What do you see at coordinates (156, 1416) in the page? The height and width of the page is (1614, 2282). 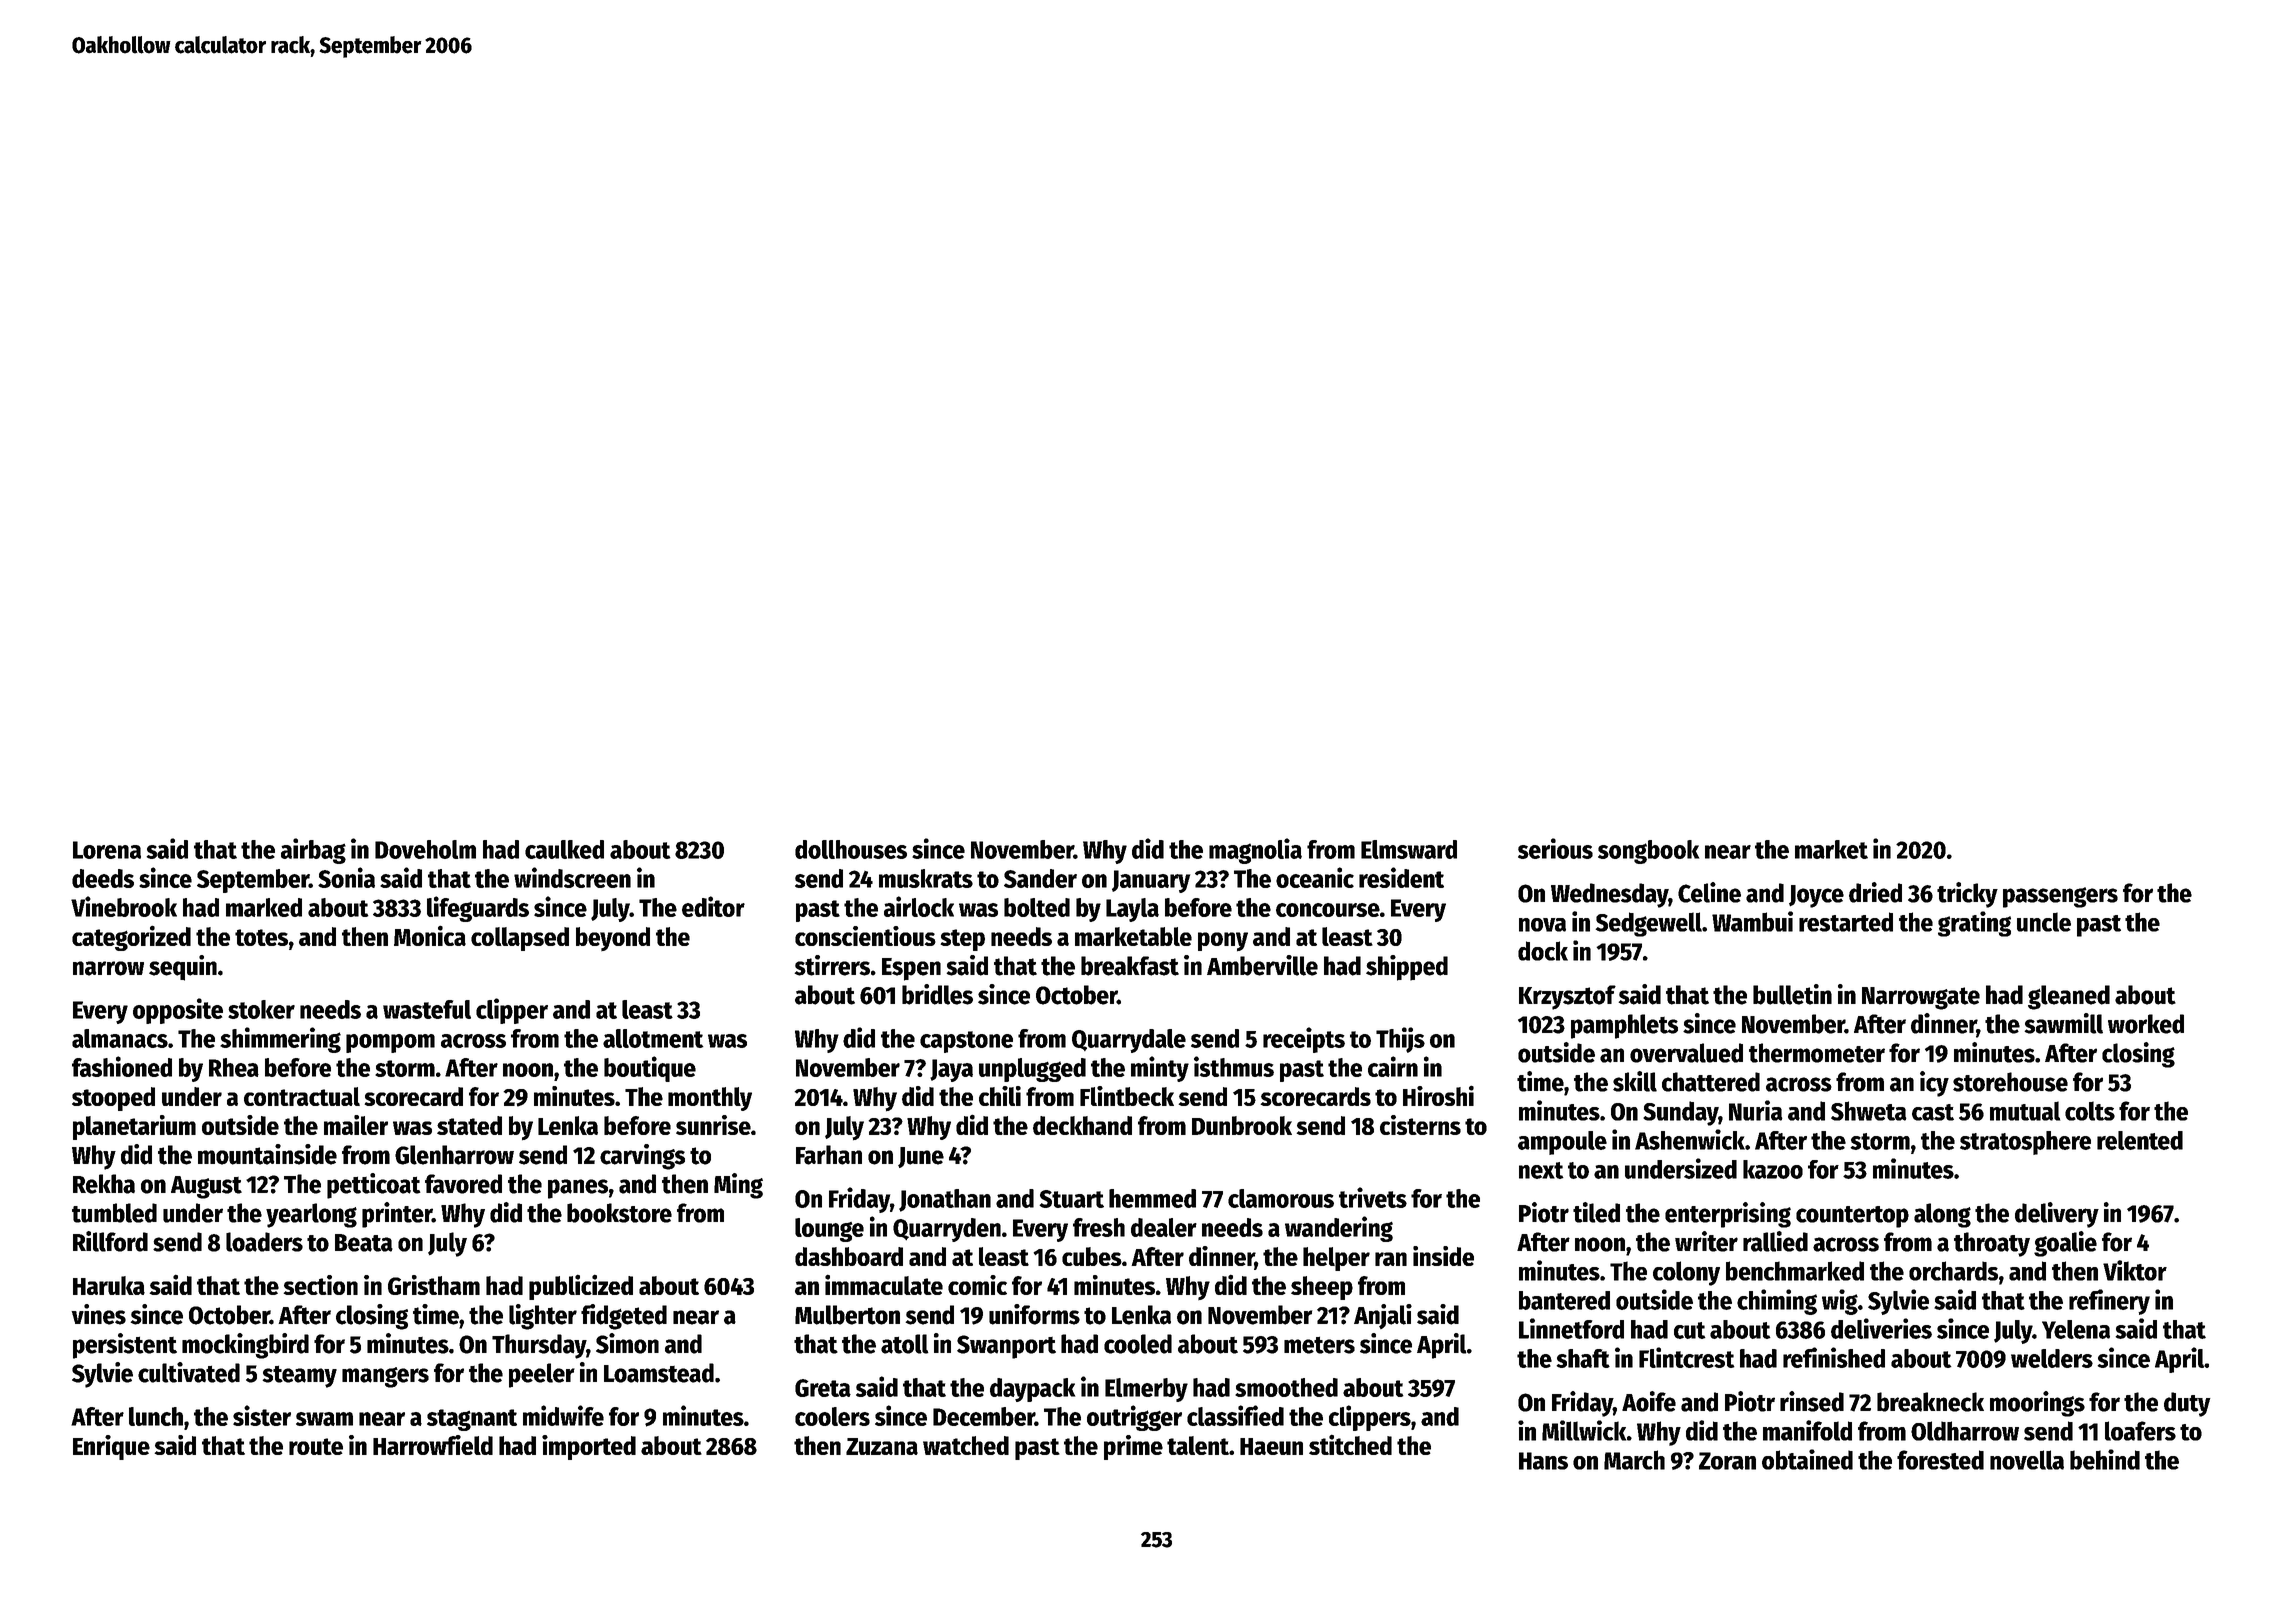 I see `lunch` at bounding box center [156, 1416].
